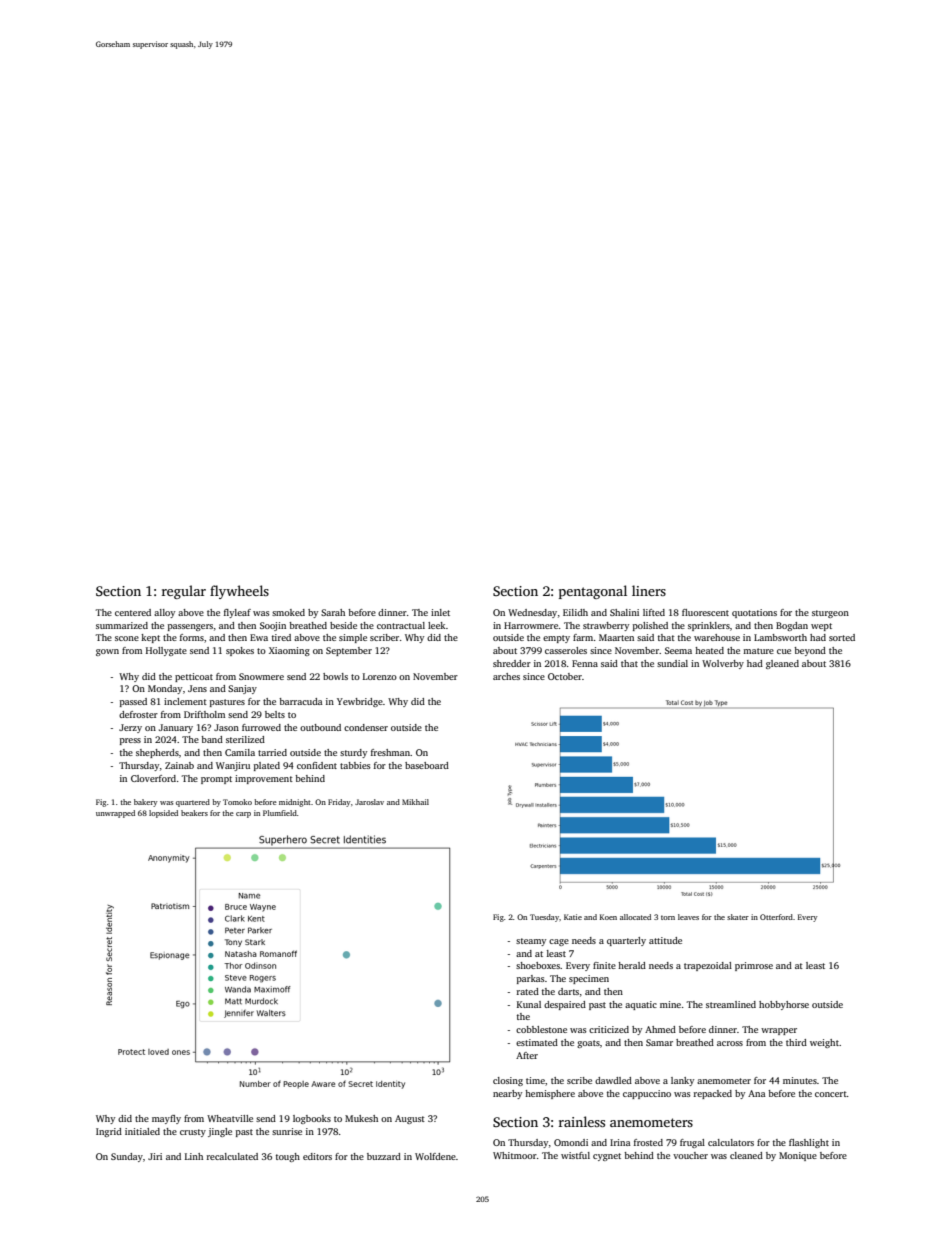  What do you see at coordinates (649, 590) in the image?
I see `liners` at bounding box center [649, 590].
